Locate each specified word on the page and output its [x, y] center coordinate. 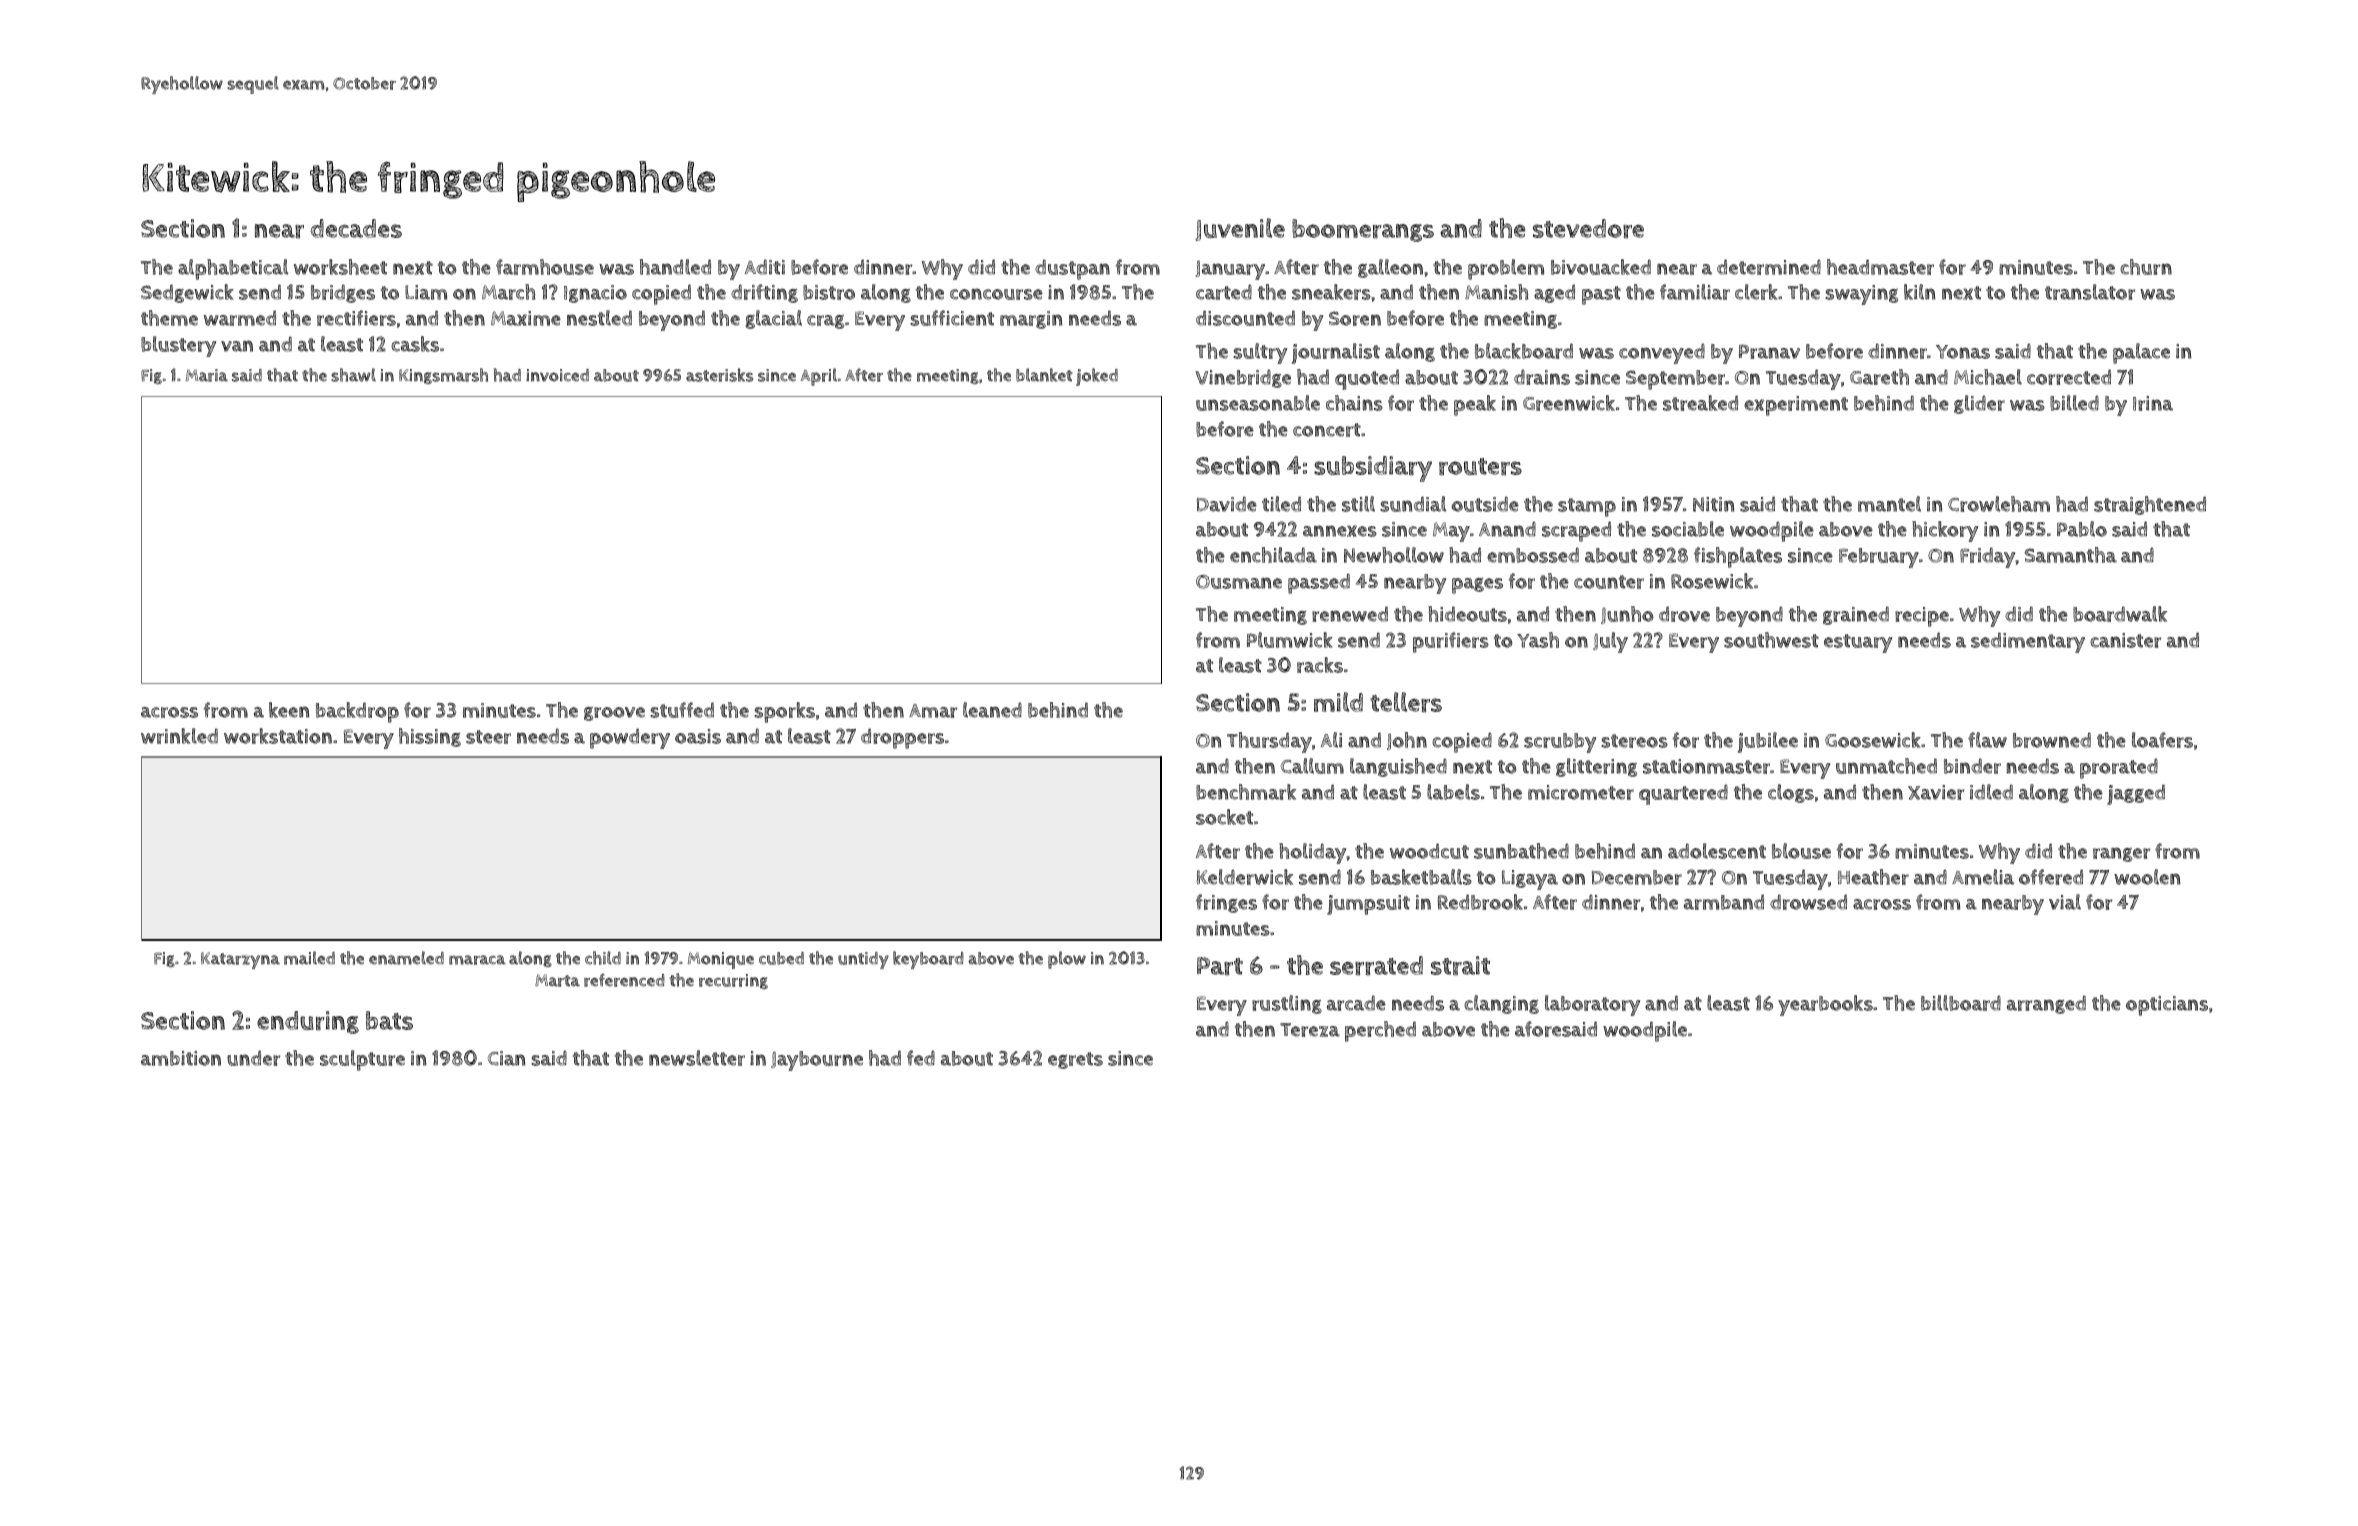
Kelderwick [1245, 877]
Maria [207, 375]
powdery [630, 738]
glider [1979, 404]
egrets [1075, 1060]
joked [1097, 377]
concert [1327, 430]
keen [289, 710]
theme [169, 318]
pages [1477, 585]
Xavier [1936, 792]
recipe [1922, 617]
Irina [2153, 403]
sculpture [362, 1060]
